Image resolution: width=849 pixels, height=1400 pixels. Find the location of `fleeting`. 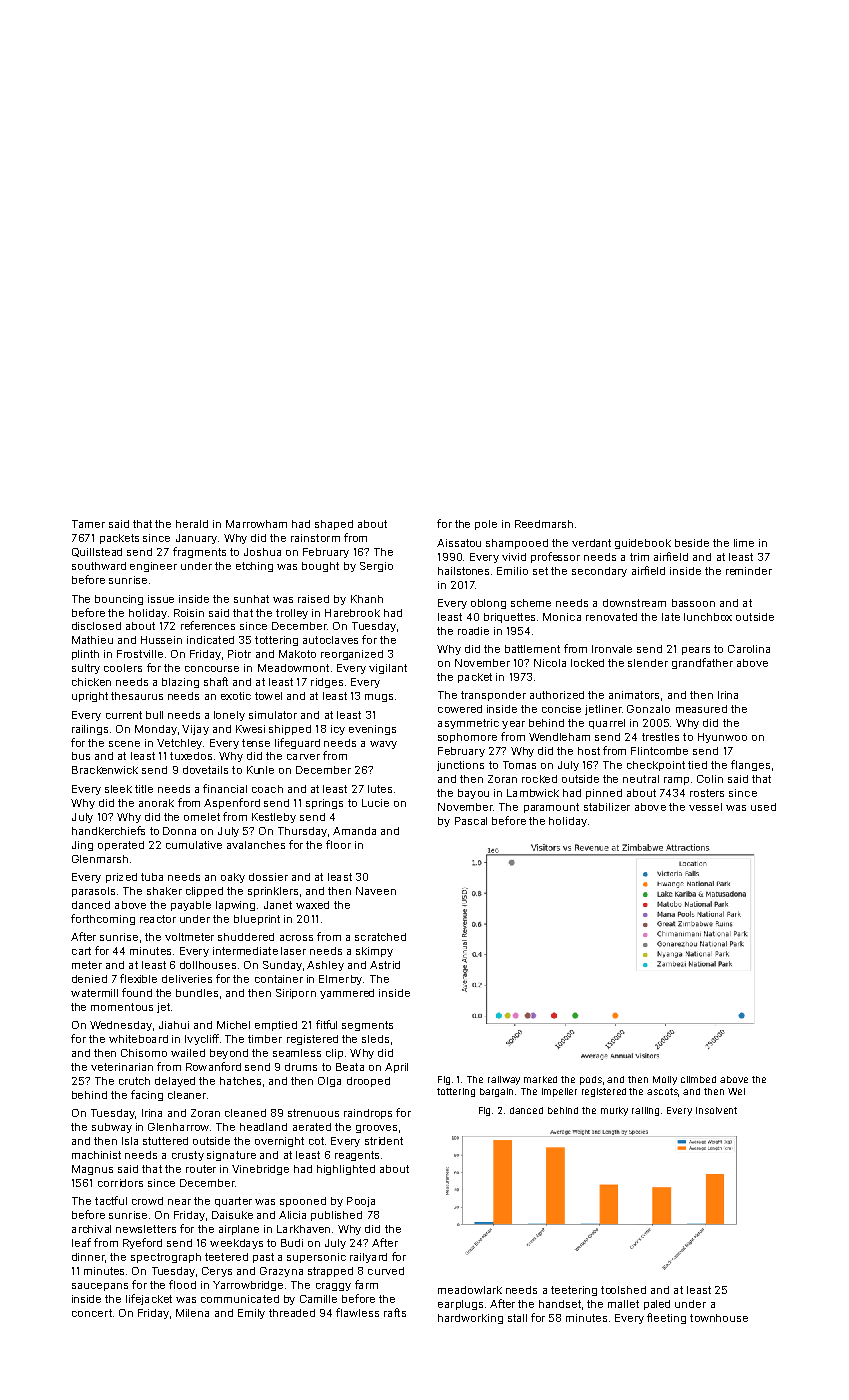

fleeting is located at coordinates (666, 1318).
